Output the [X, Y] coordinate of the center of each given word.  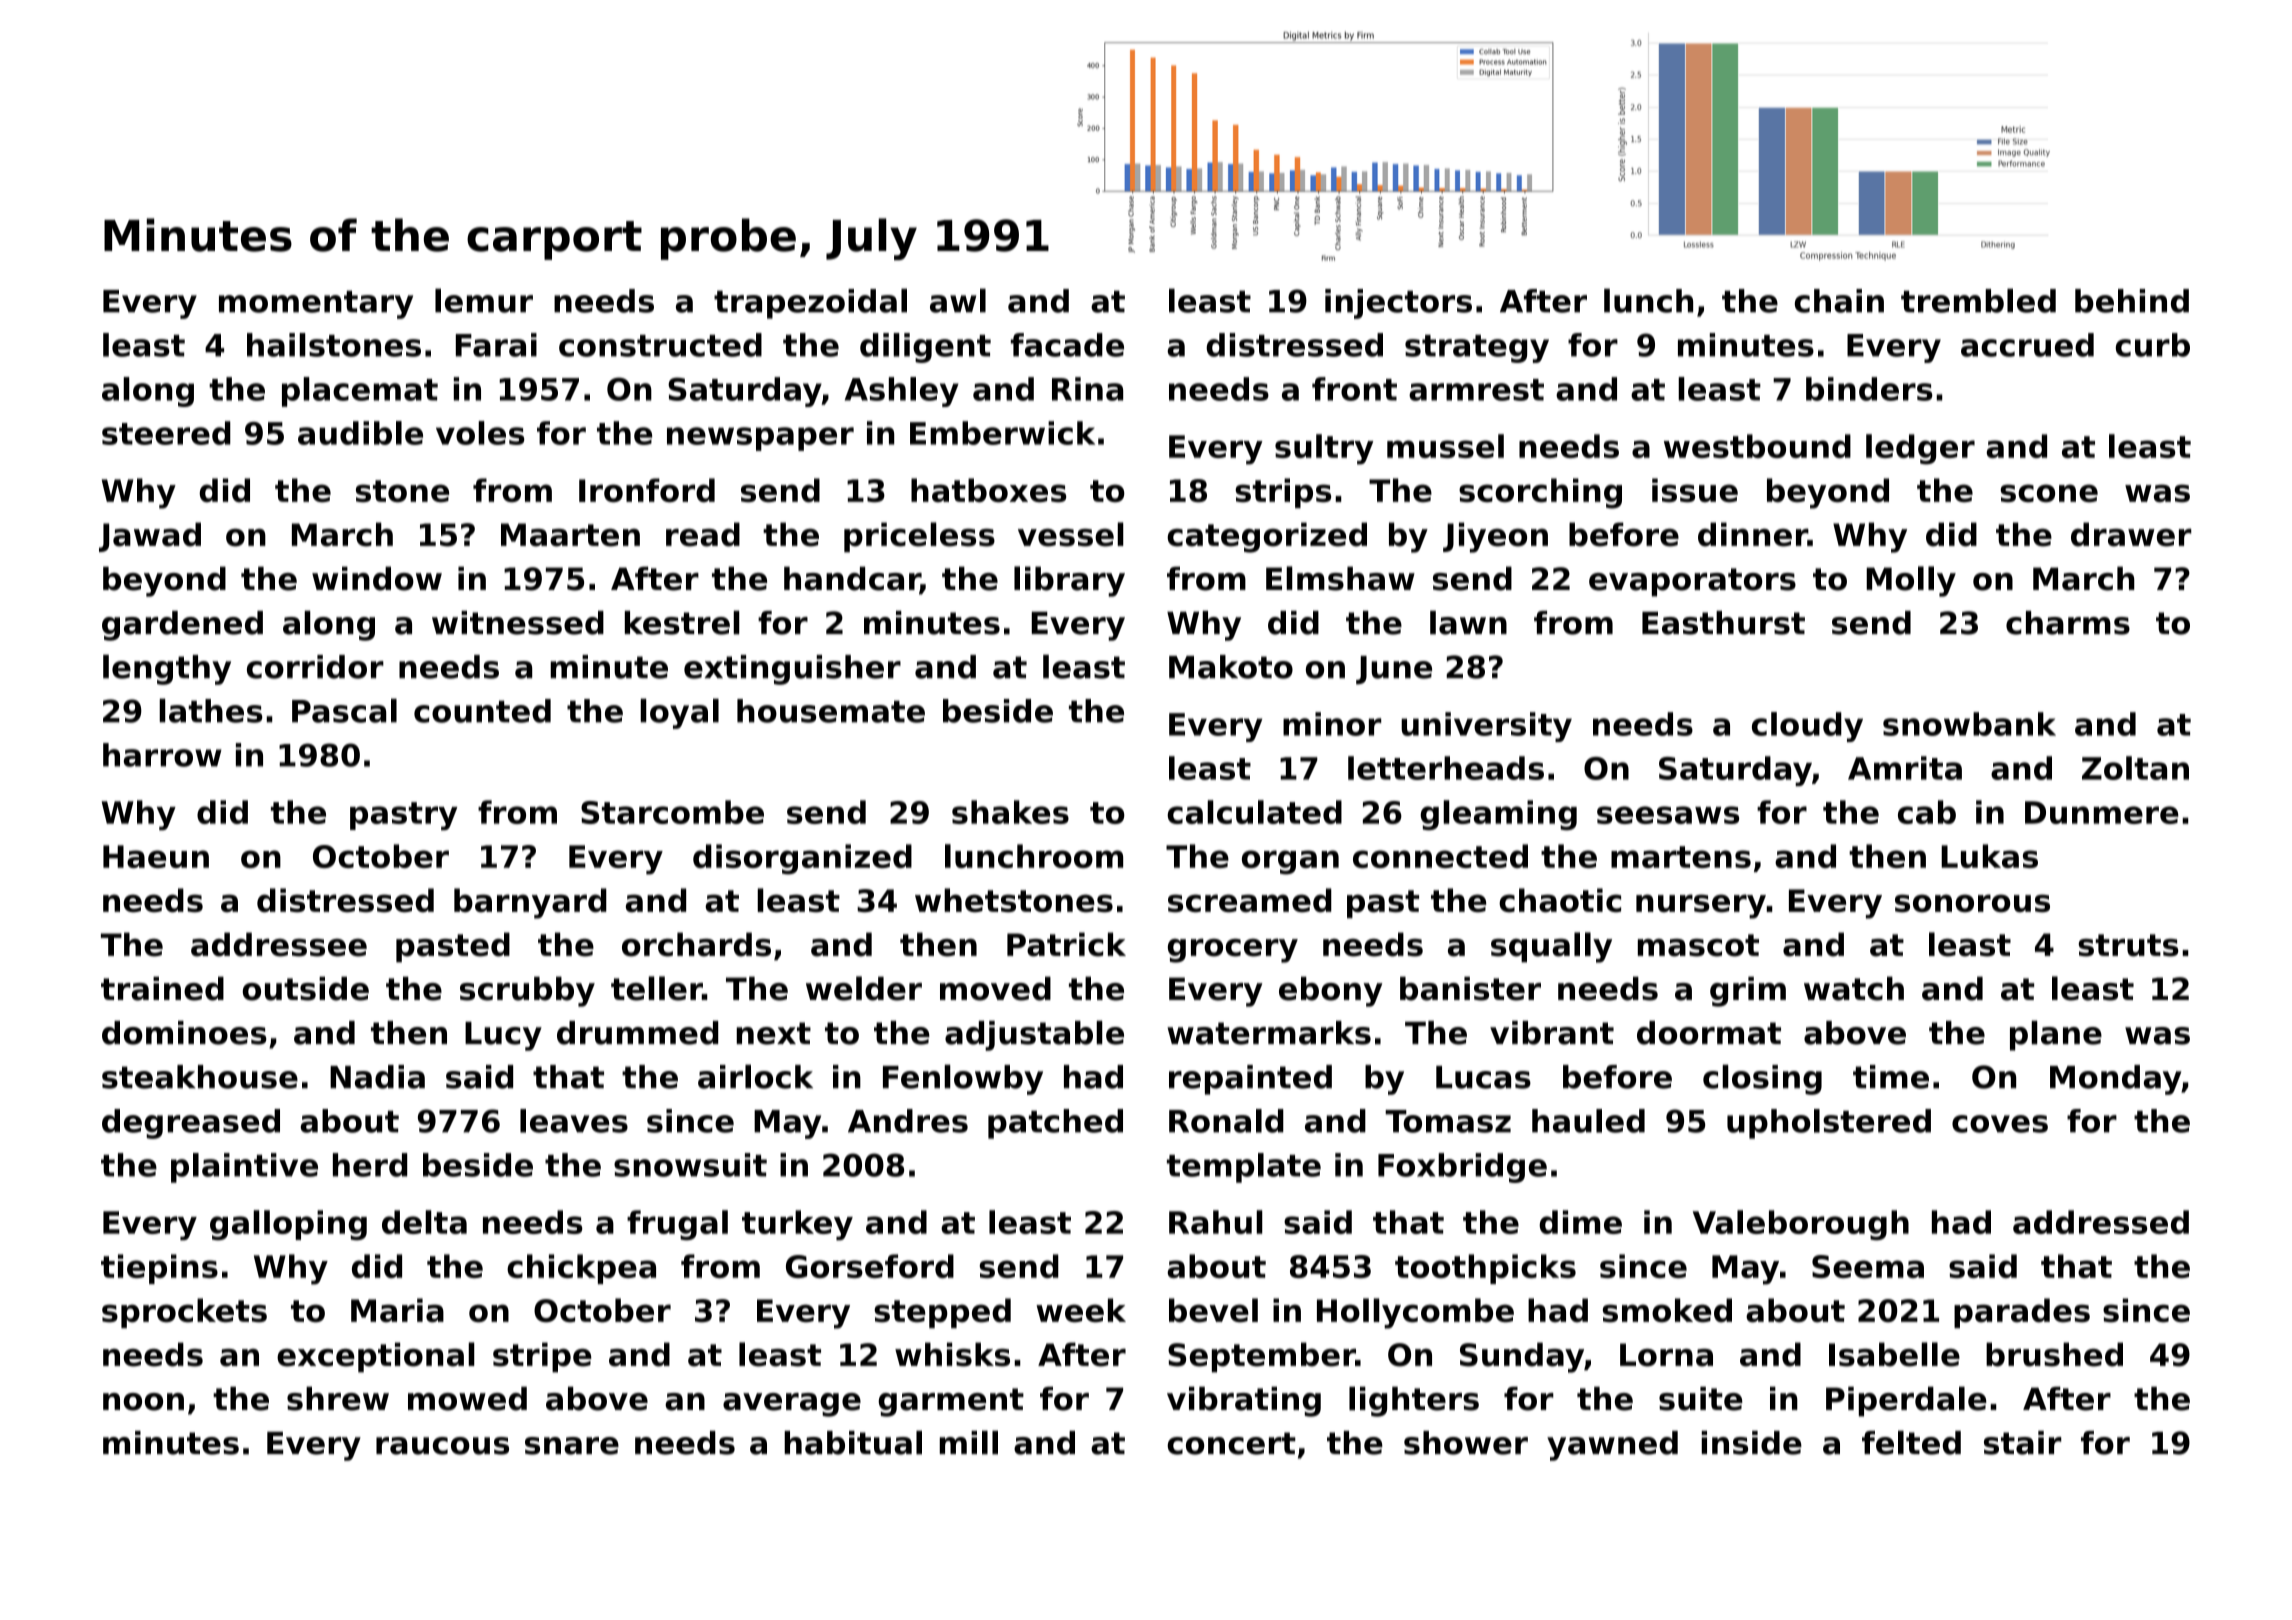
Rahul [1216, 1222]
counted [482, 711]
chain [1839, 301]
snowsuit [690, 1165]
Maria [397, 1310]
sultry [1324, 449]
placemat [360, 392]
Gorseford [870, 1266]
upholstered [1829, 1124]
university [1486, 727]
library [1069, 581]
